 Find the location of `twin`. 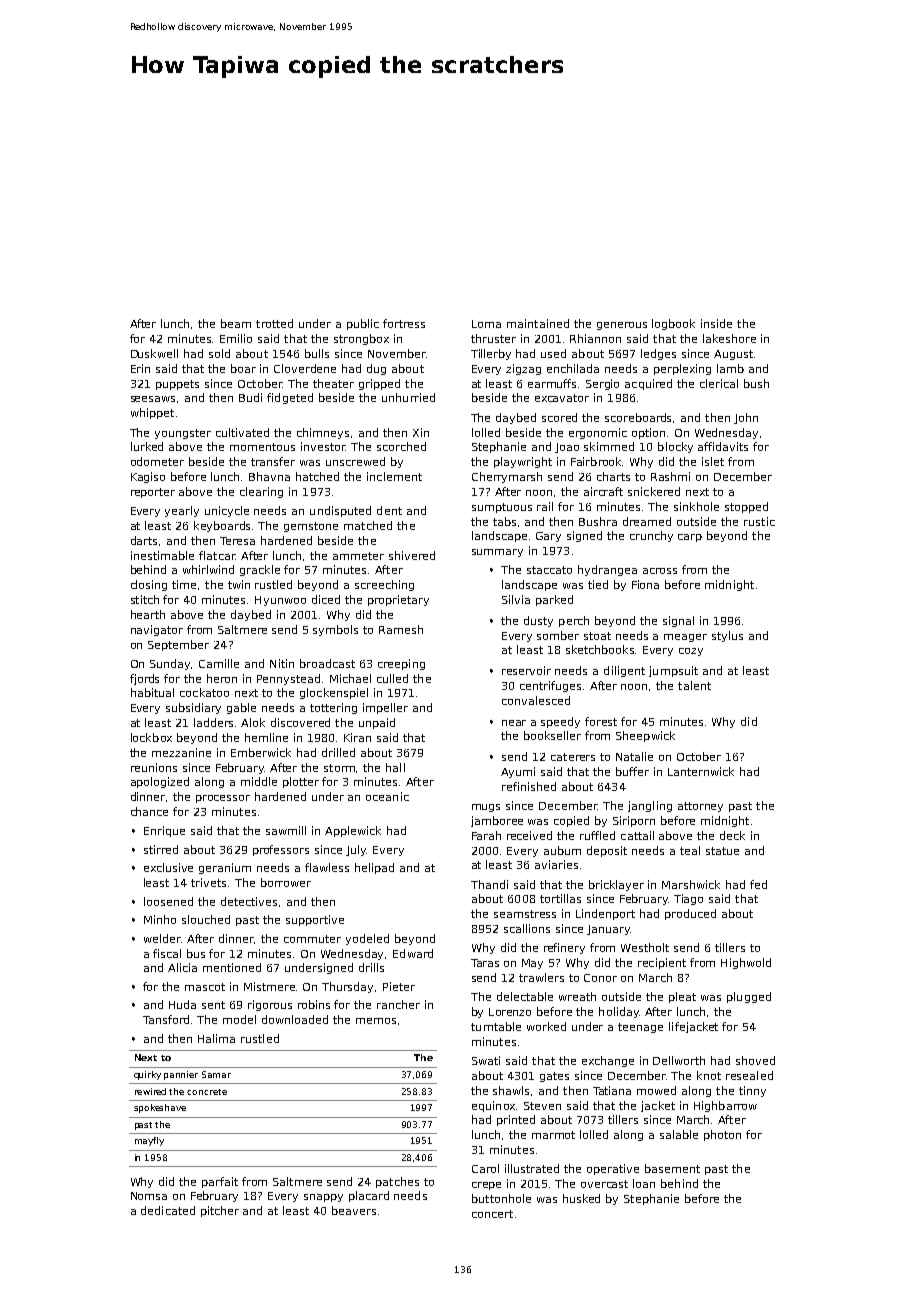

twin is located at coordinates (239, 584).
